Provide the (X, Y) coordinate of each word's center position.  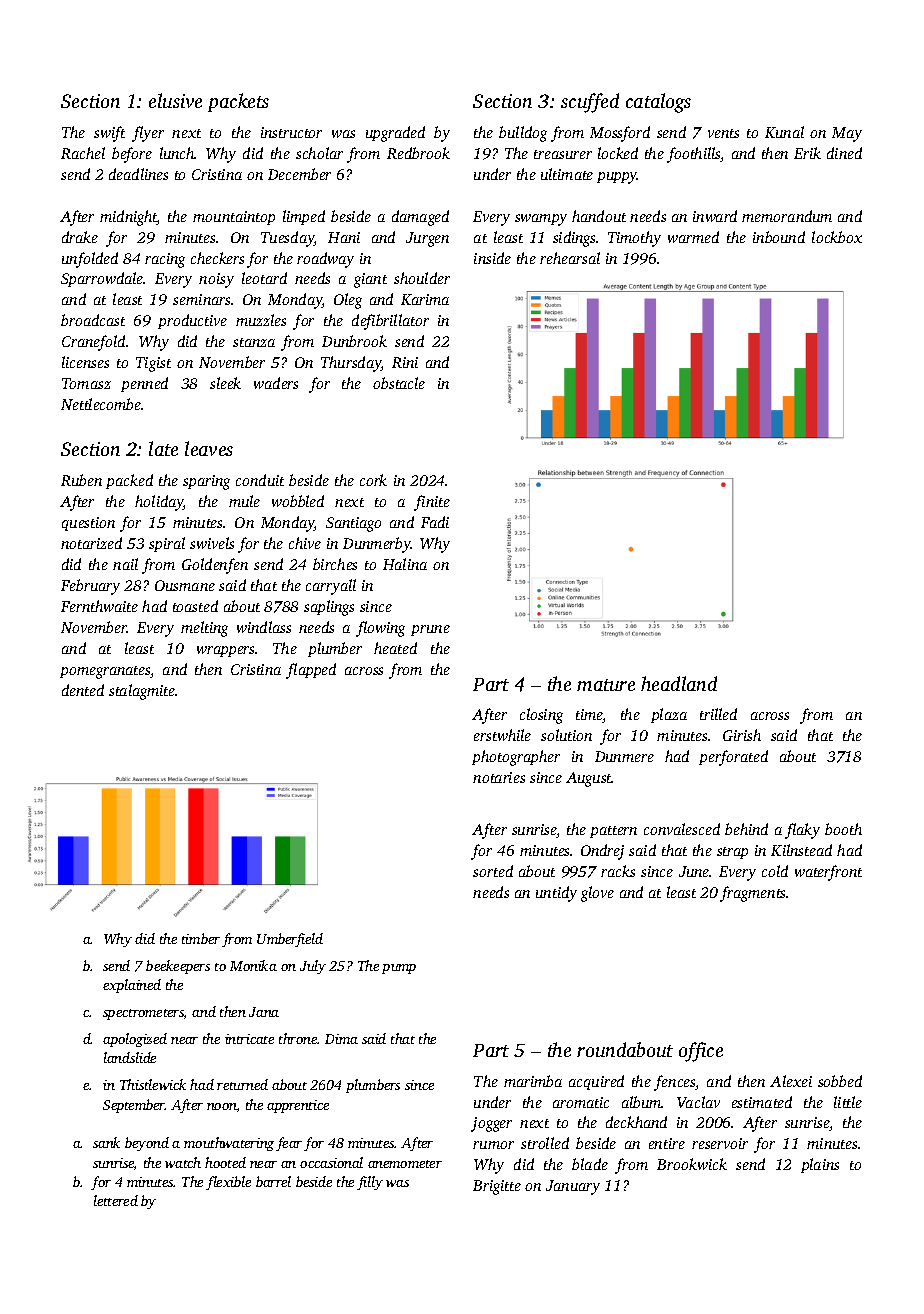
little (848, 1102)
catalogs (658, 103)
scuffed (590, 103)
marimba (533, 1081)
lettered (116, 1200)
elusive (175, 100)
